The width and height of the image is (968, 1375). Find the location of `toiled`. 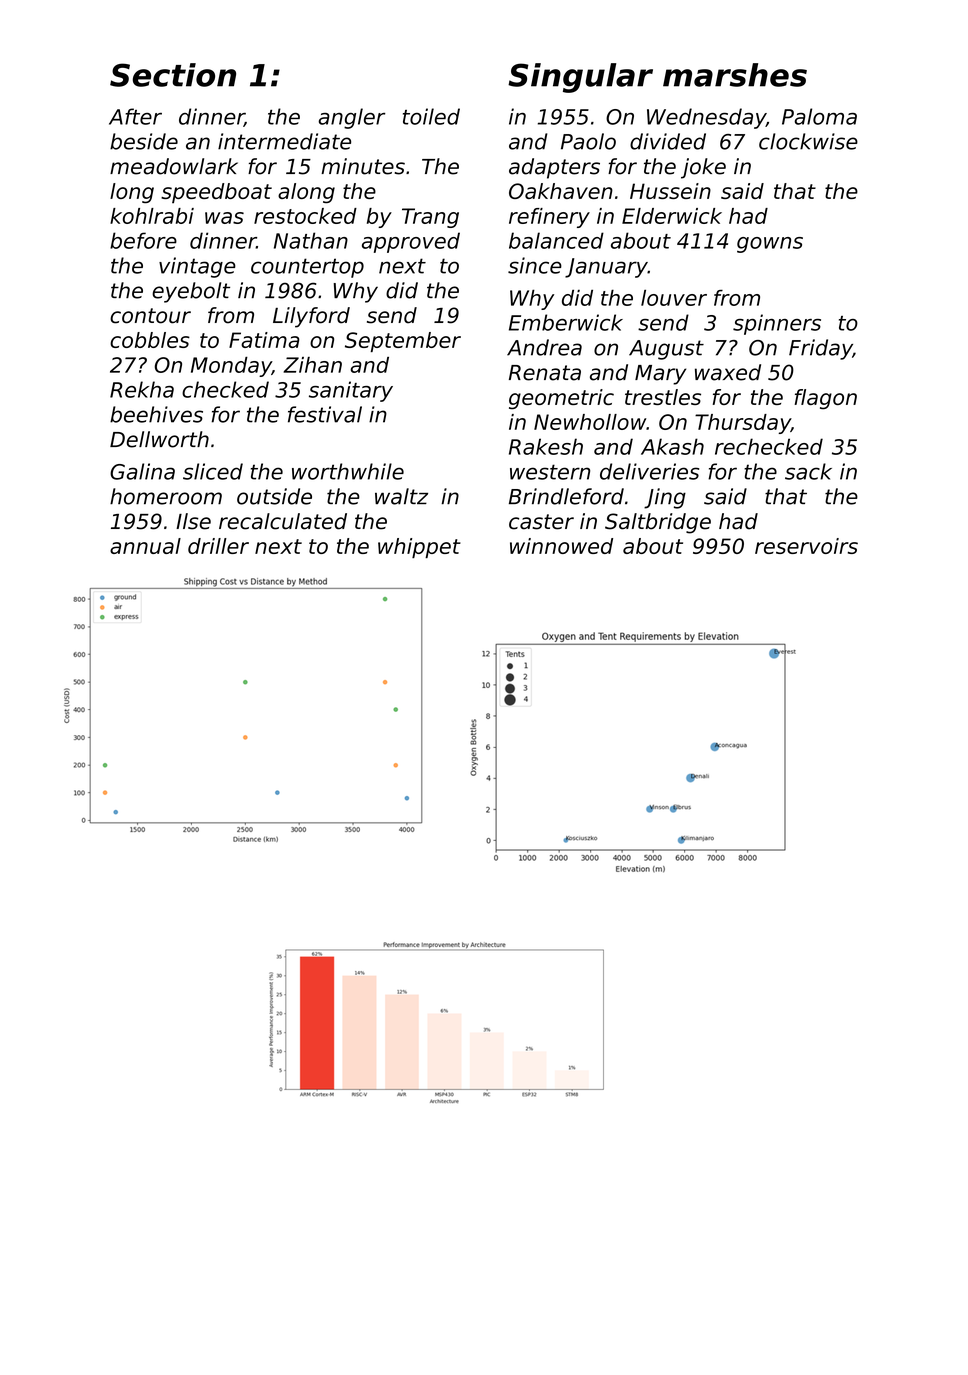

toiled is located at coordinates (431, 116).
